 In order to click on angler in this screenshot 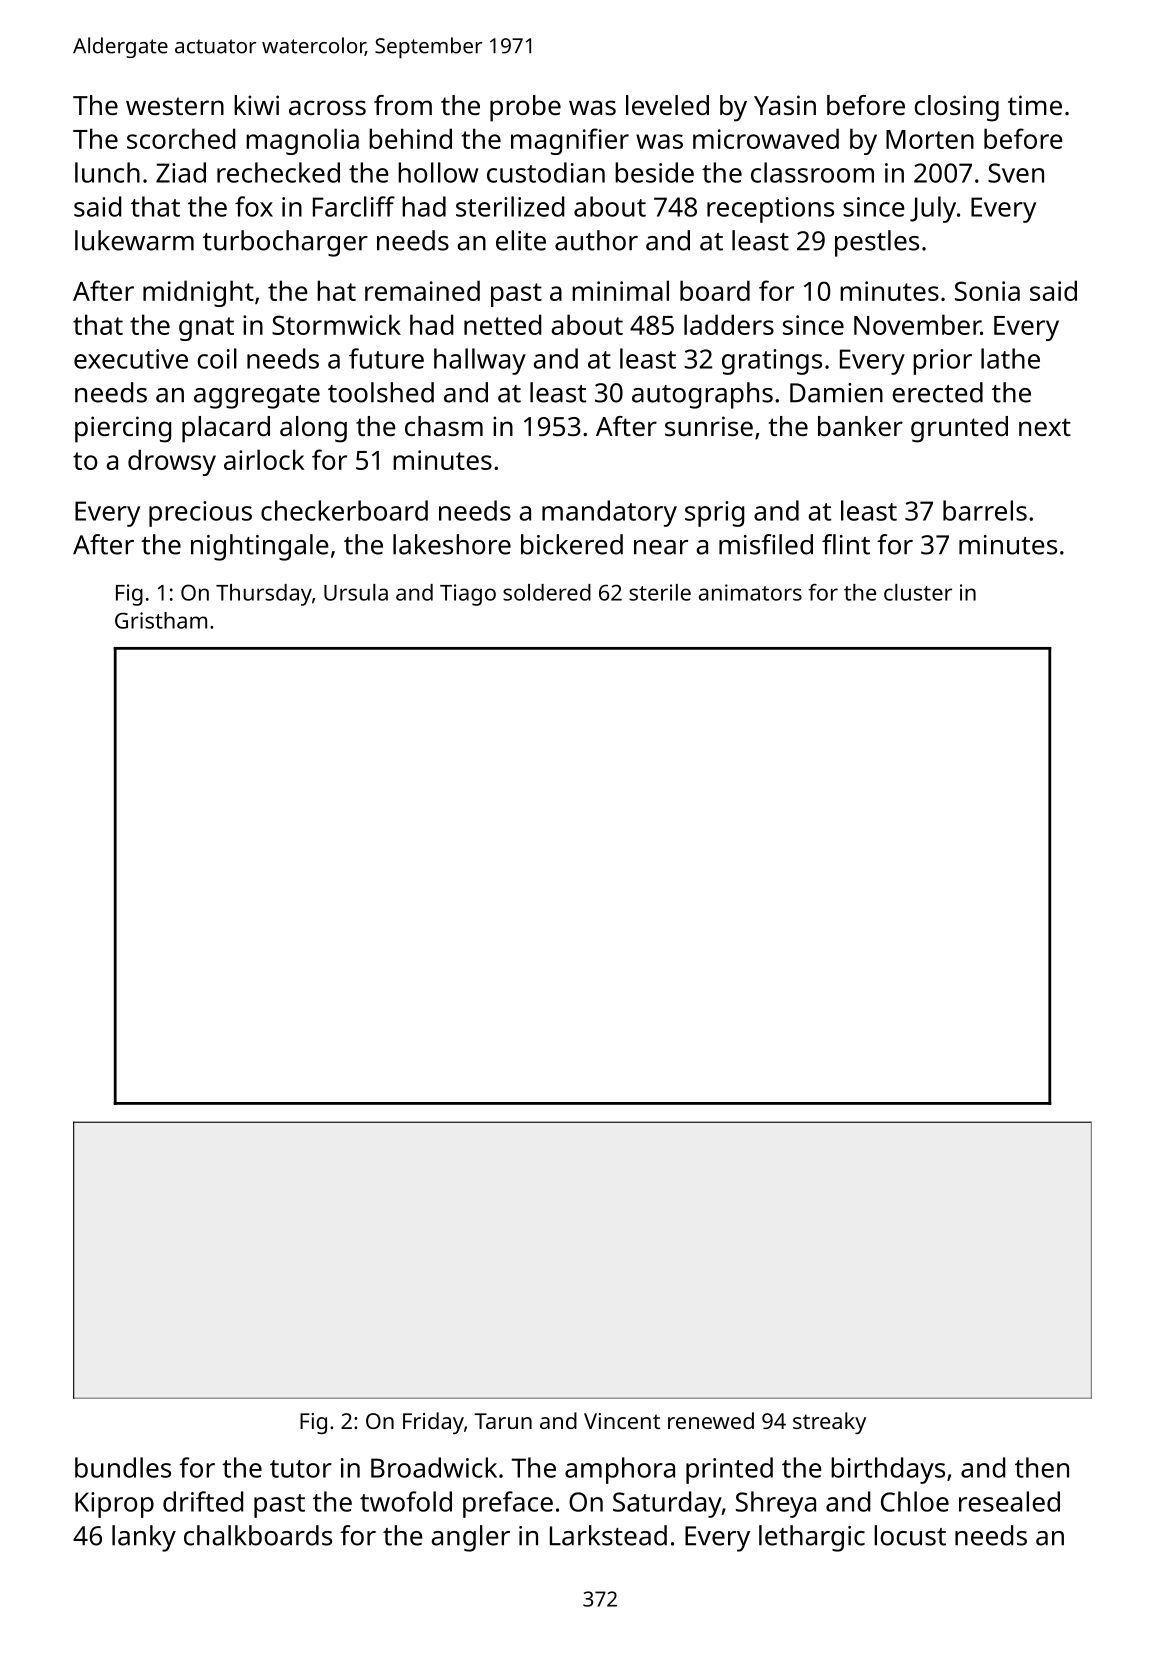, I will do `click(470, 1538)`.
